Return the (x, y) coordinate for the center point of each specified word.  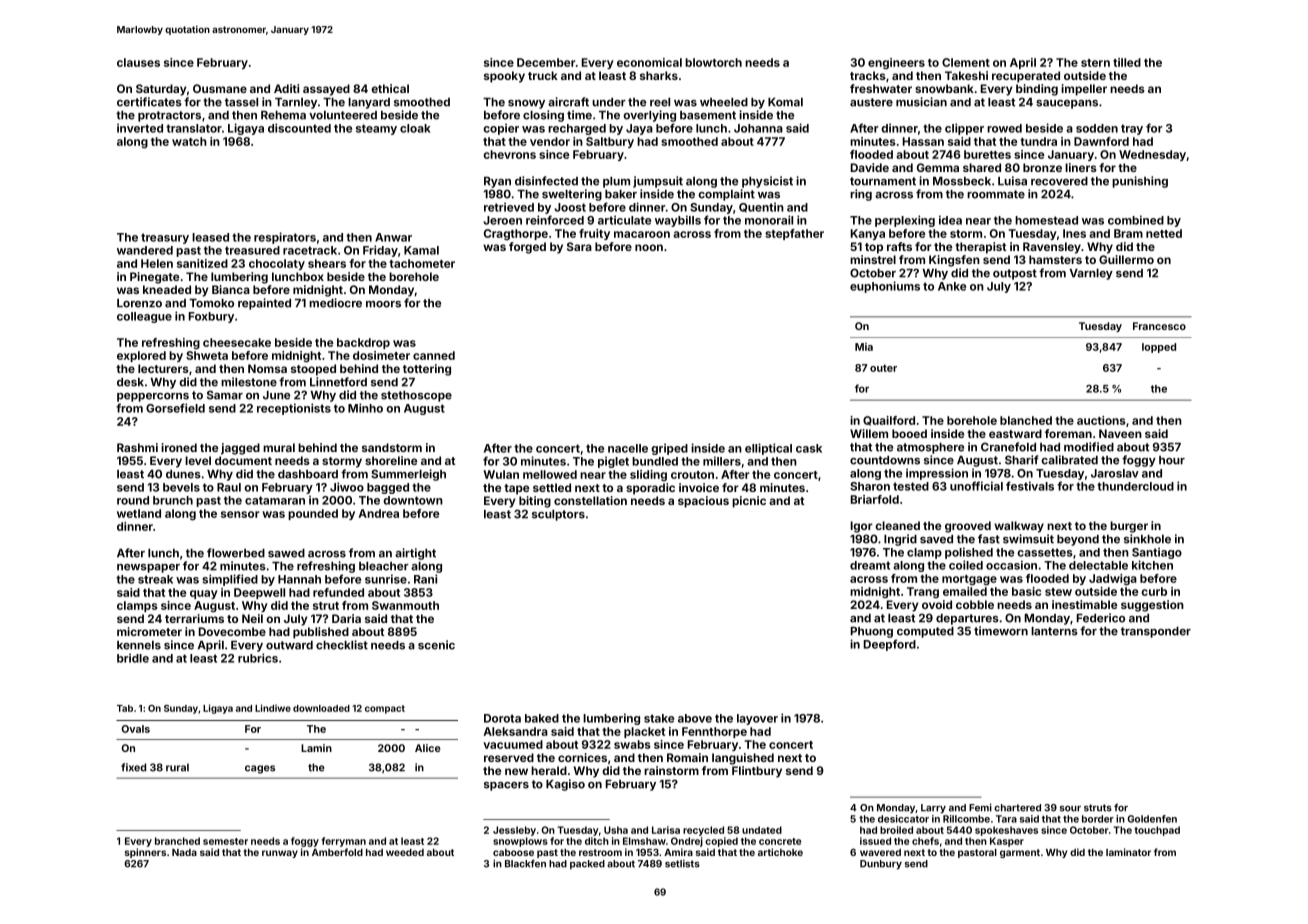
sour (1070, 809)
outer (883, 368)
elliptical (768, 449)
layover (757, 719)
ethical (390, 88)
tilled (1127, 62)
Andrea (378, 513)
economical (649, 62)
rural (177, 767)
